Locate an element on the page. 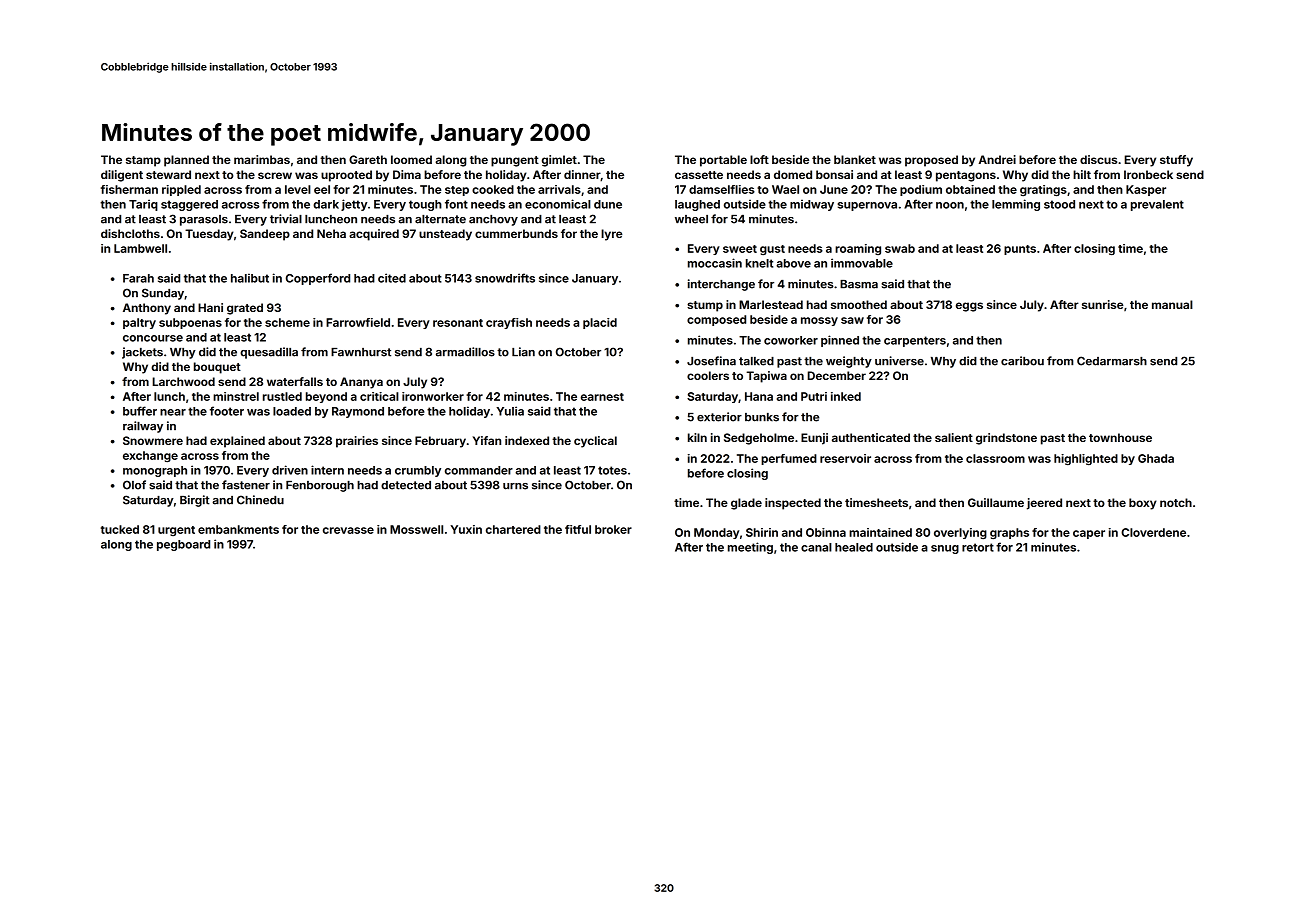 Image resolution: width=1308 pixels, height=924 pixels. Mosswell is located at coordinates (416, 529).
